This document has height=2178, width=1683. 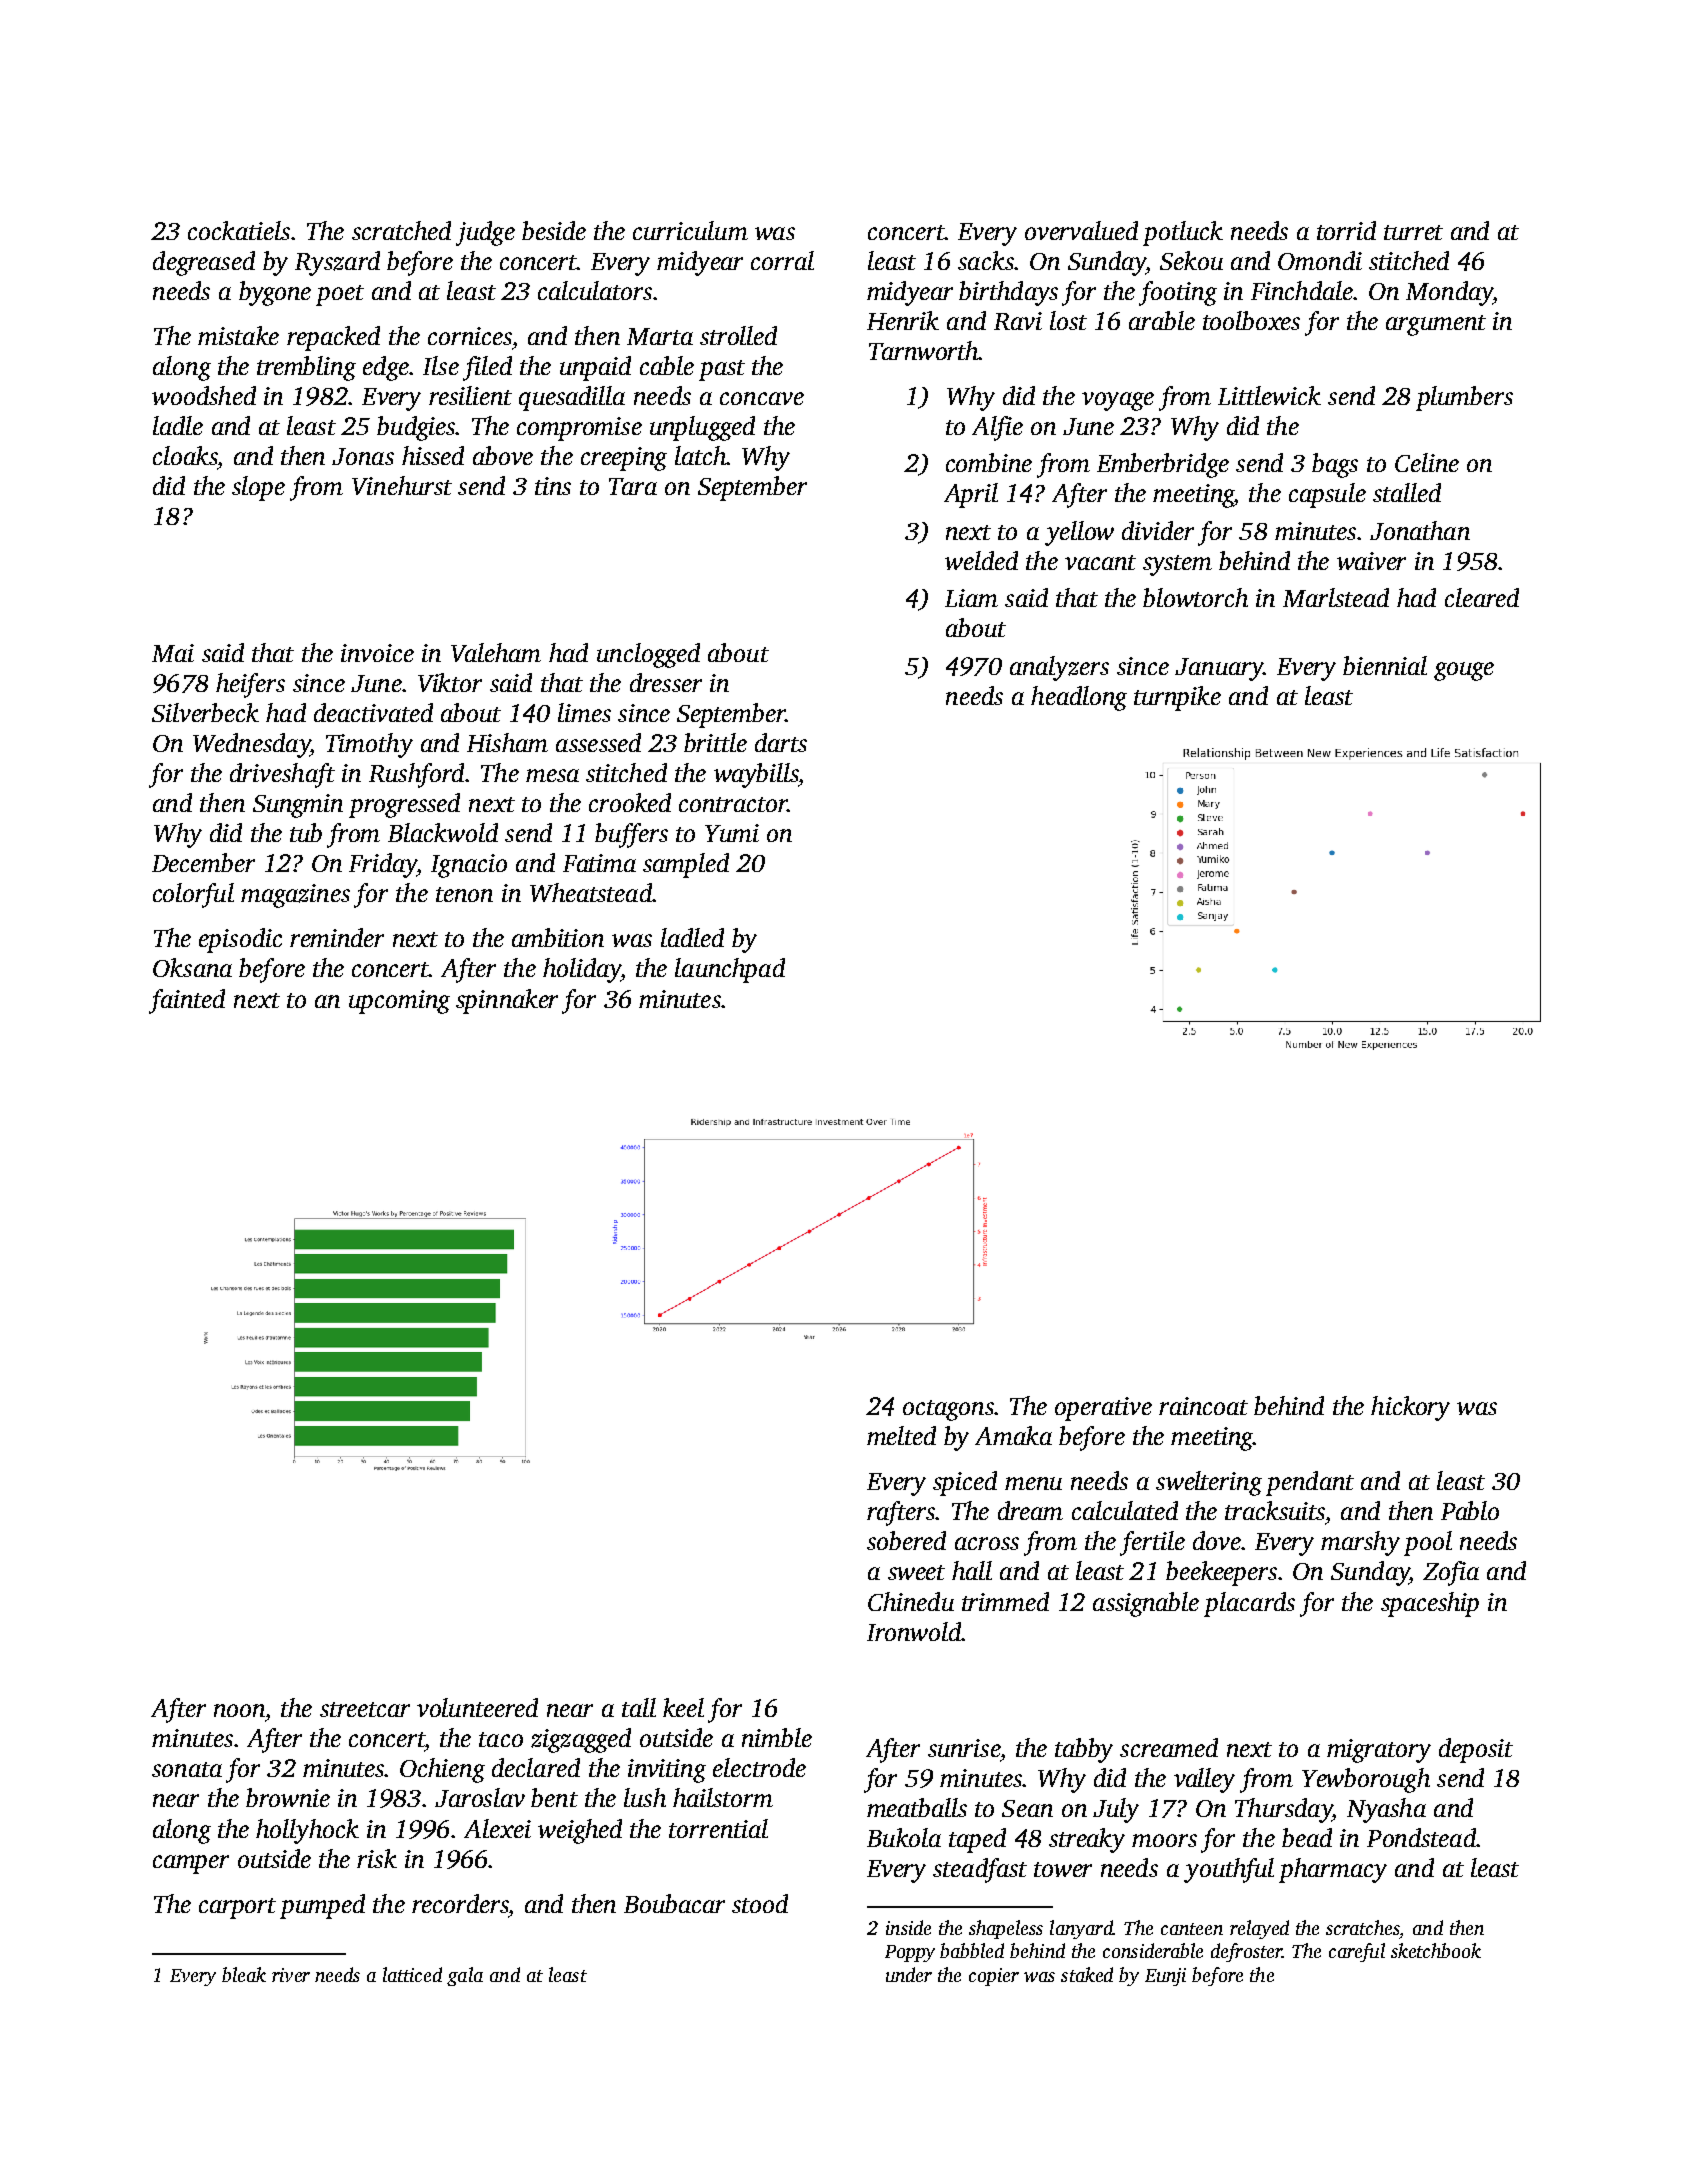 What do you see at coordinates (465, 1976) in the document?
I see `gala` at bounding box center [465, 1976].
